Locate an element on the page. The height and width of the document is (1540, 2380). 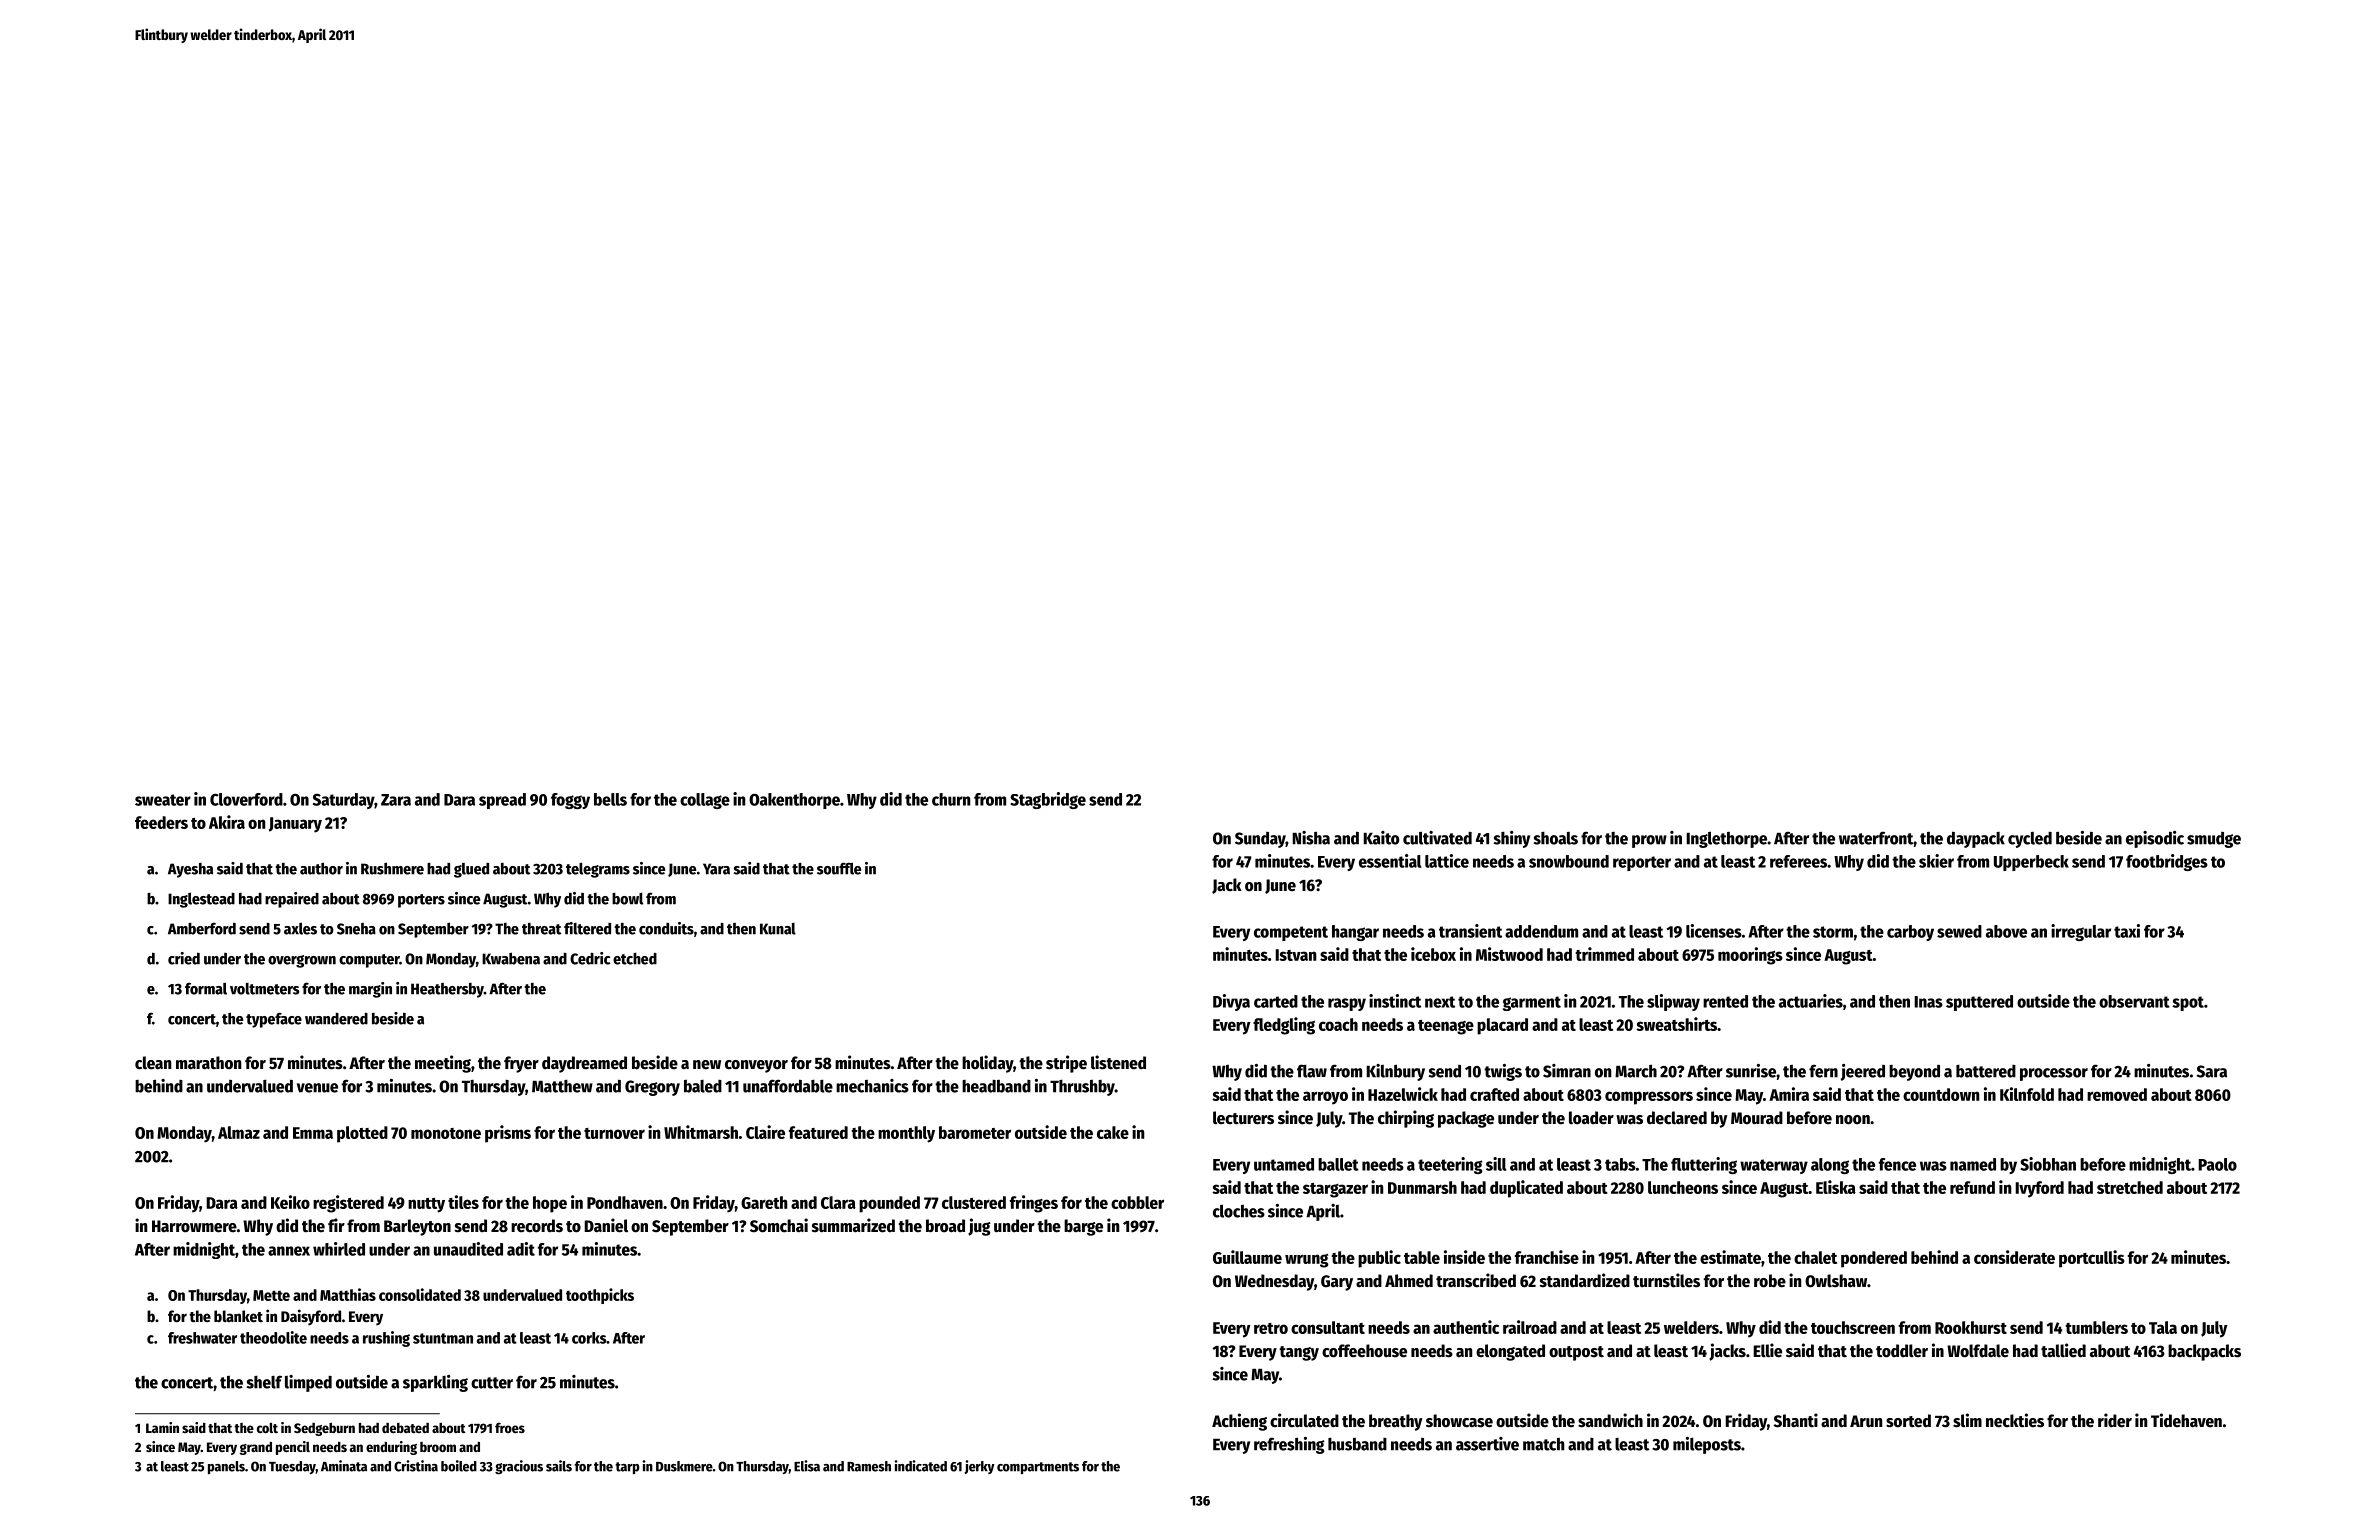
Almaz is located at coordinates (239, 1132).
